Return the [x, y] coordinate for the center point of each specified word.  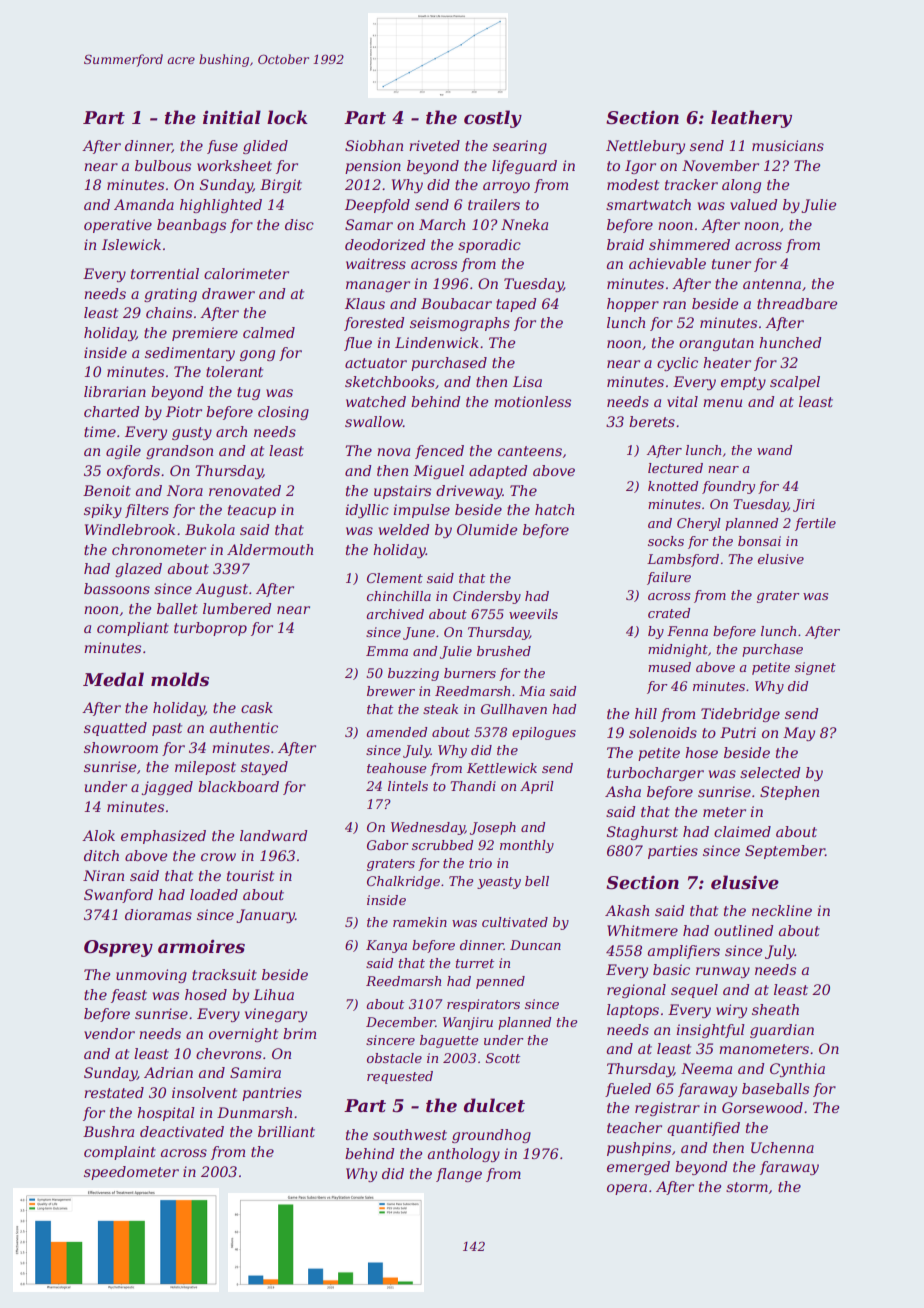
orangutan [716, 344]
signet [815, 668]
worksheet [234, 165]
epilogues [544, 733]
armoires [201, 946]
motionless [532, 401]
